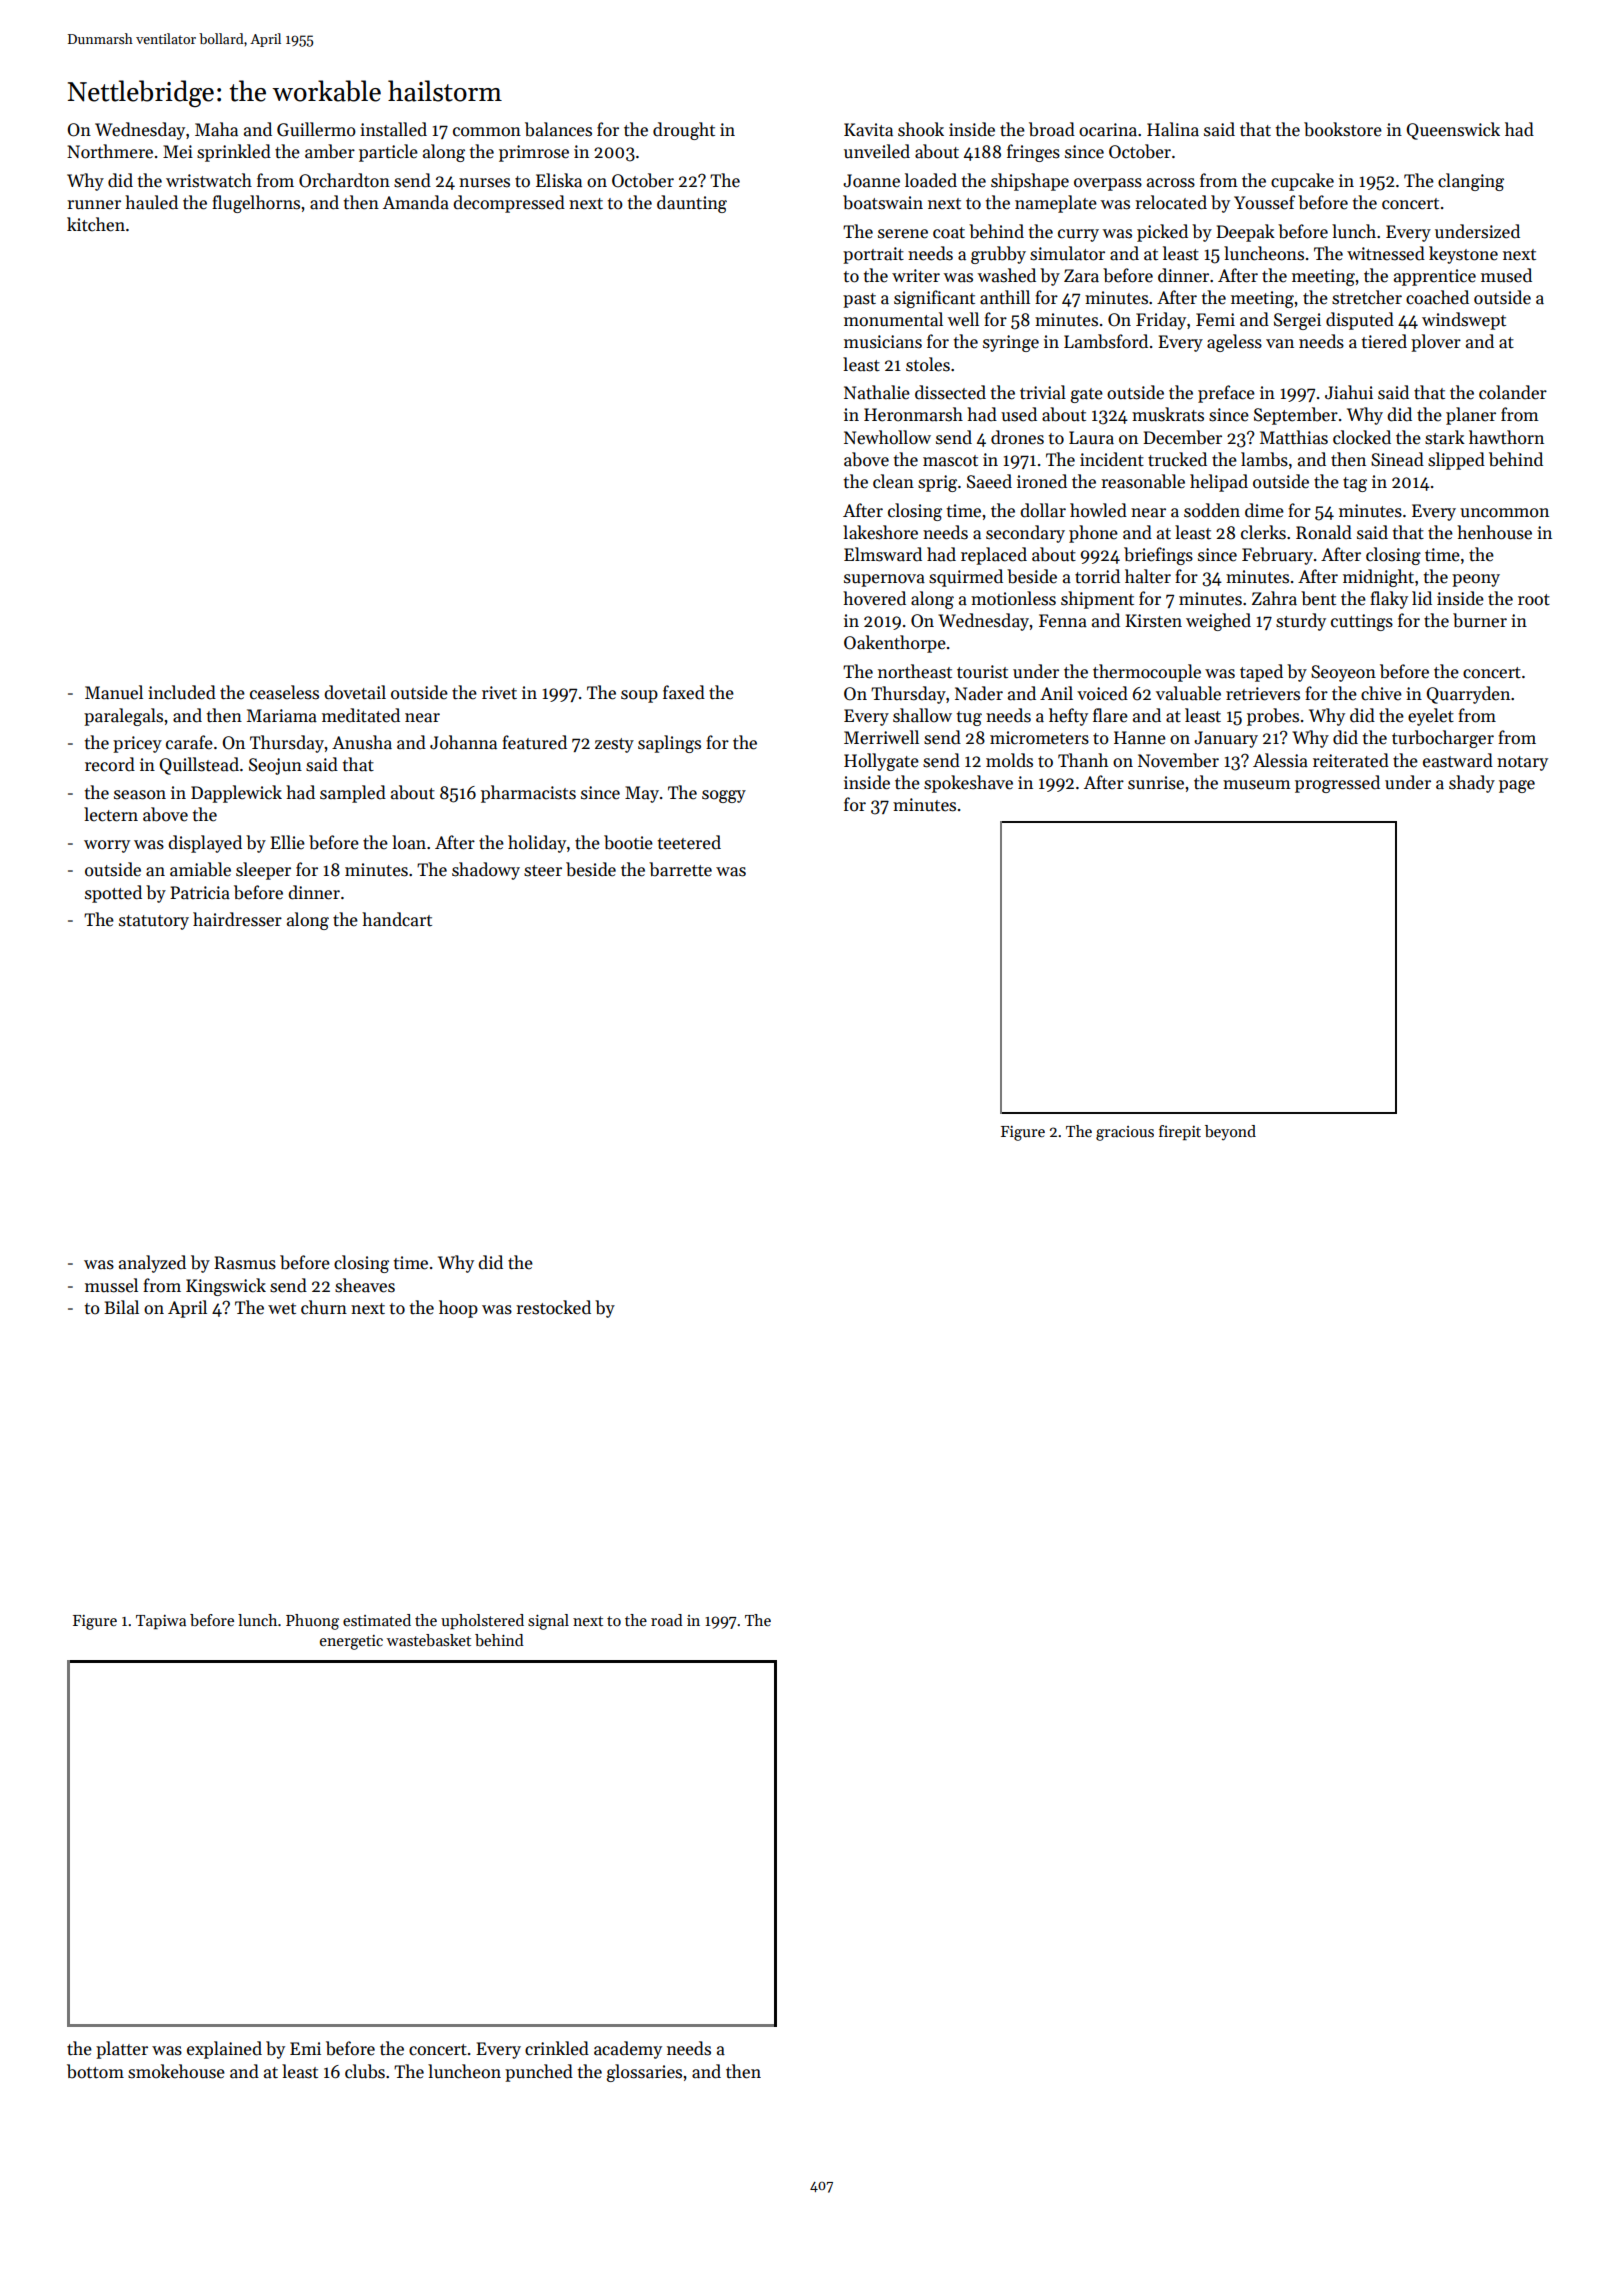 The height and width of the image is (2292, 1620). I want to click on drought, so click(684, 131).
